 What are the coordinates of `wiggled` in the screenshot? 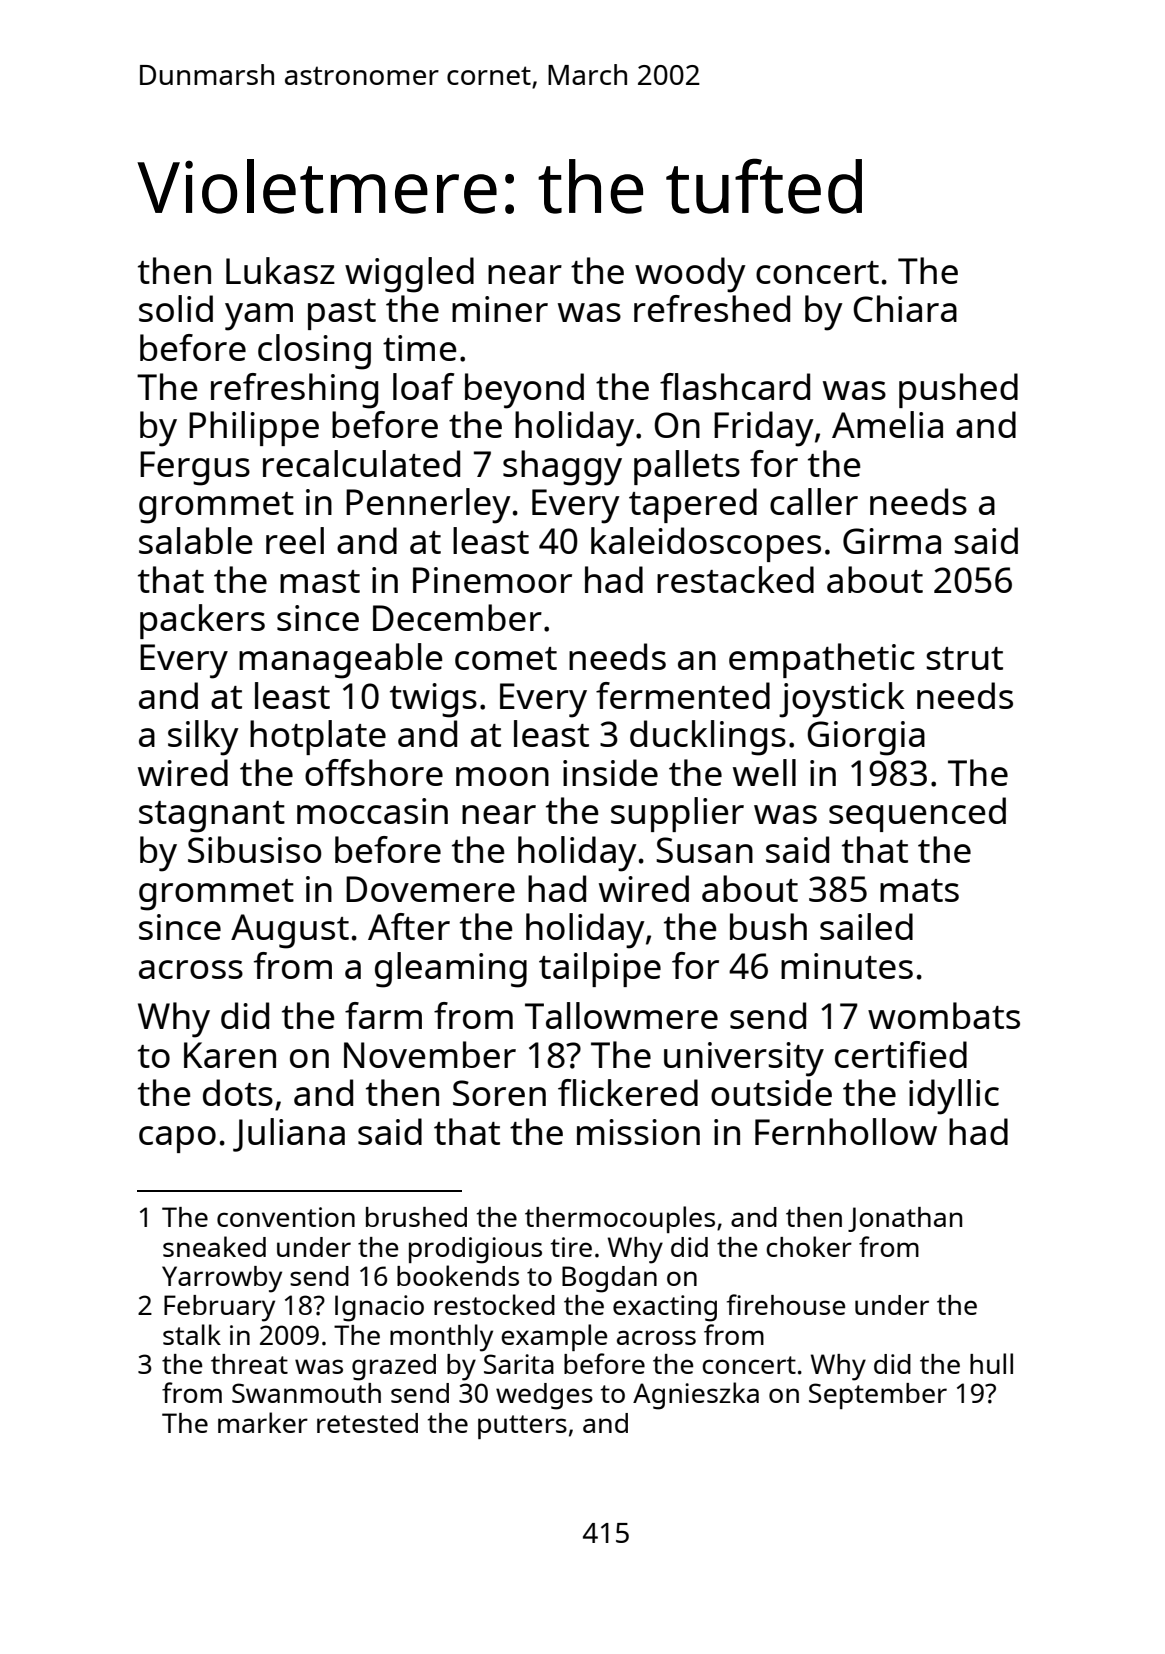 It's located at (409, 275).
